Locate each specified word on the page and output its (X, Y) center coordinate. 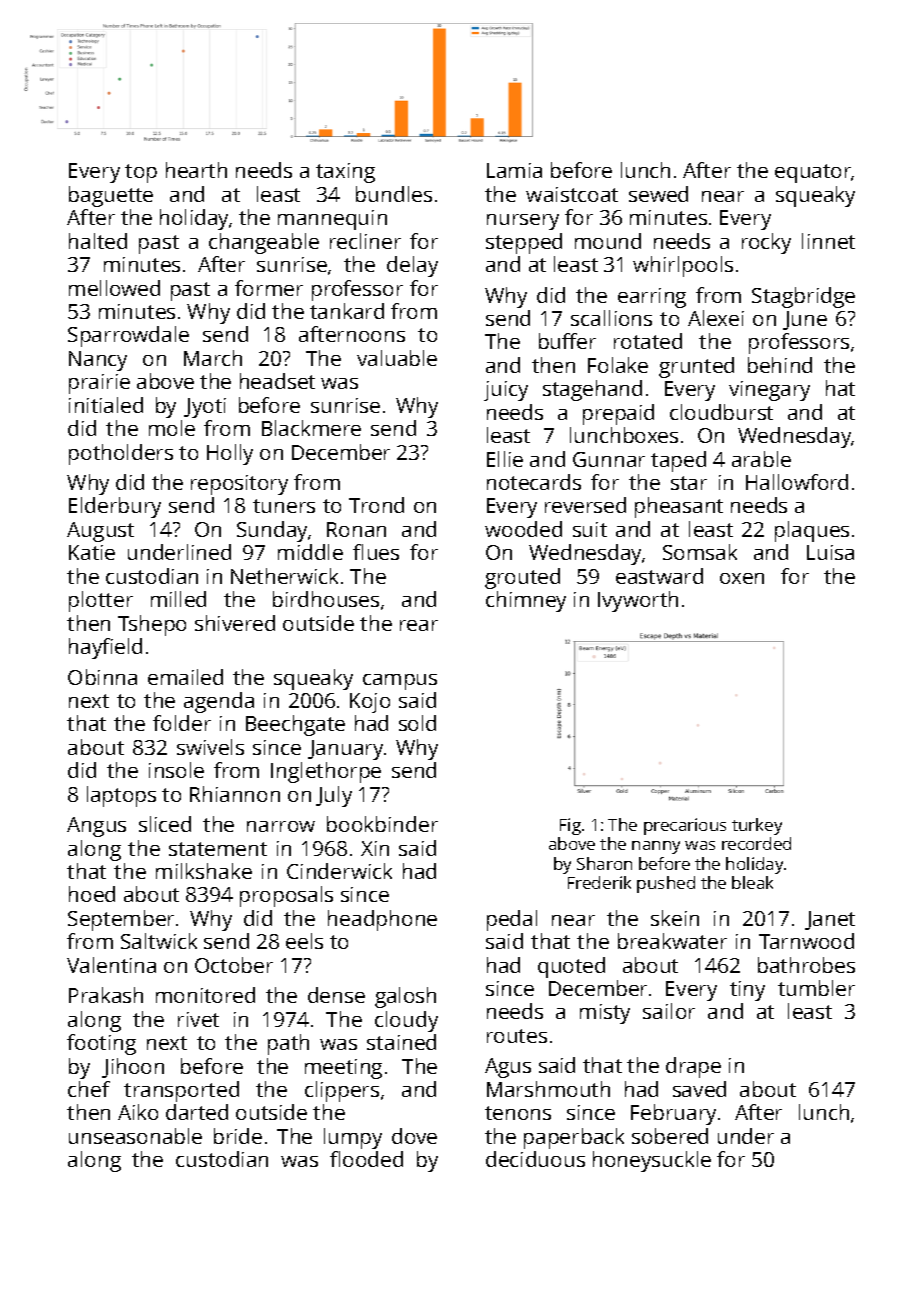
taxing (345, 173)
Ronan (356, 529)
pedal (512, 920)
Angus (96, 827)
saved (699, 1089)
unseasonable (135, 1136)
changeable (264, 243)
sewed (658, 194)
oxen (742, 578)
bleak (752, 882)
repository (239, 485)
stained (401, 1042)
